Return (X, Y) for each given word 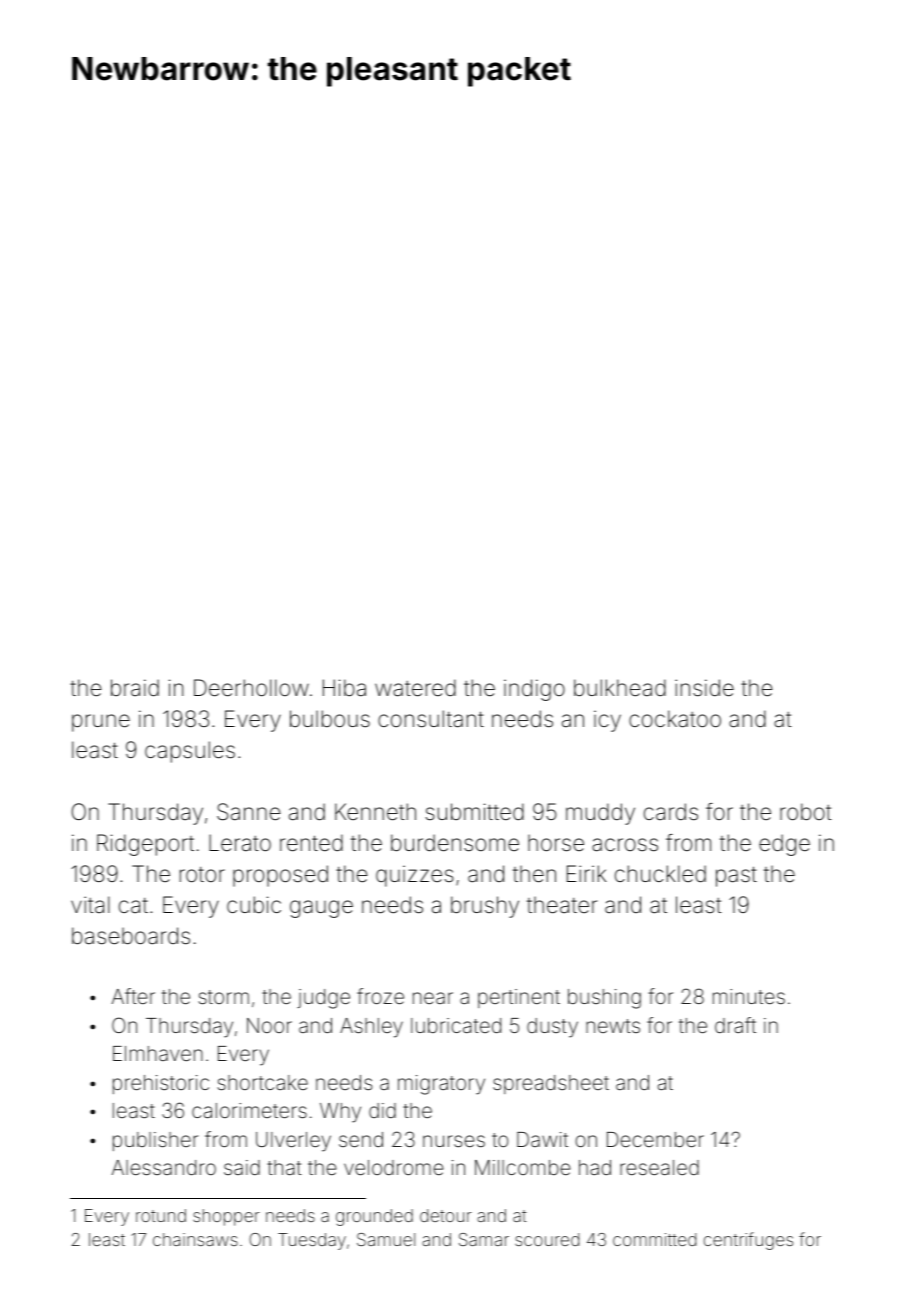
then (534, 874)
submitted (475, 811)
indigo (534, 690)
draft (735, 1025)
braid (135, 688)
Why (340, 1113)
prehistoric (161, 1084)
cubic (254, 904)
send (361, 1139)
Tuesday (312, 1241)
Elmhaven (158, 1053)
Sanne (248, 812)
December (655, 1139)
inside (704, 688)
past (736, 876)
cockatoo (675, 719)
